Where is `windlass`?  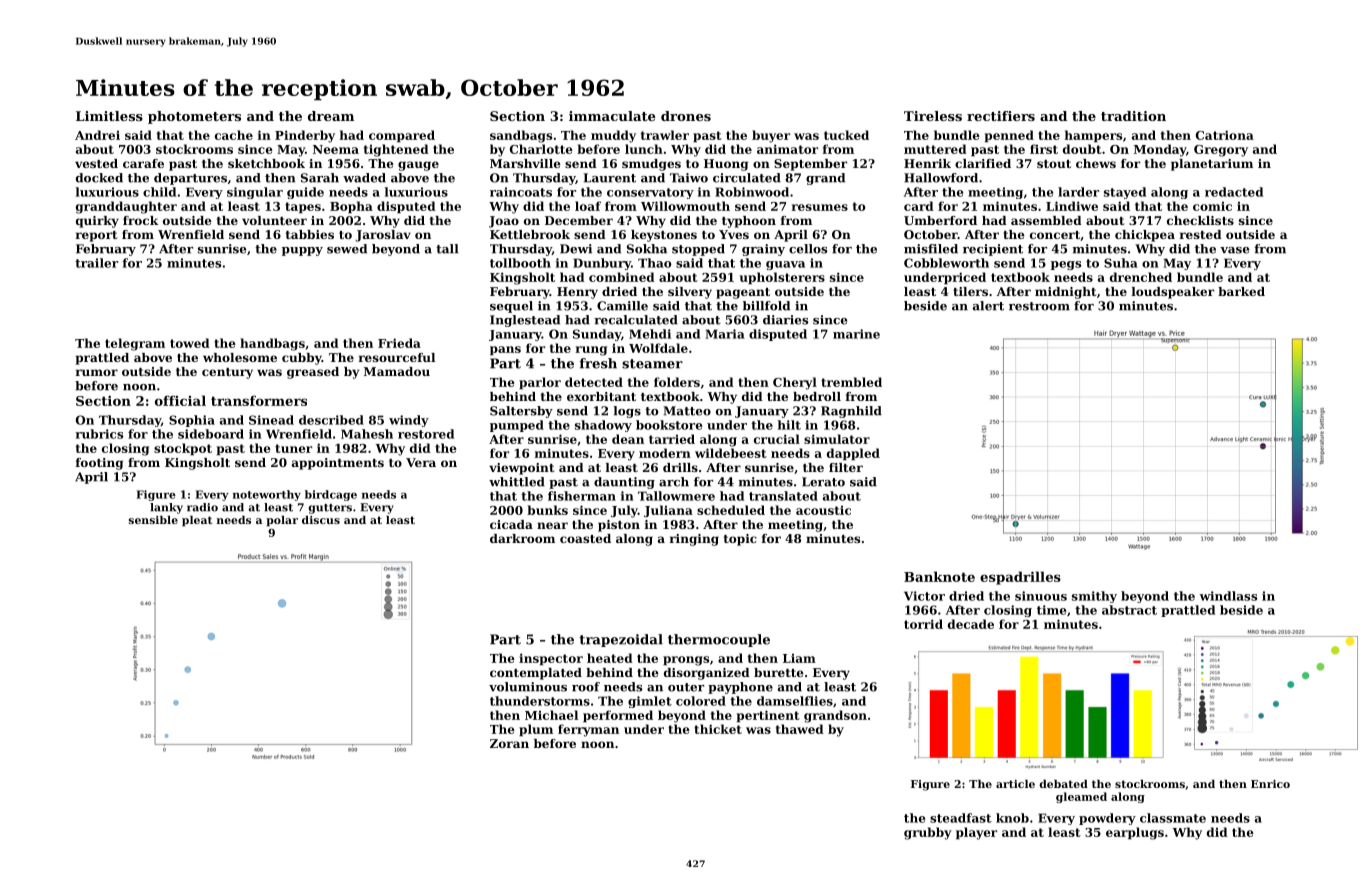 windlass is located at coordinates (1228, 596).
